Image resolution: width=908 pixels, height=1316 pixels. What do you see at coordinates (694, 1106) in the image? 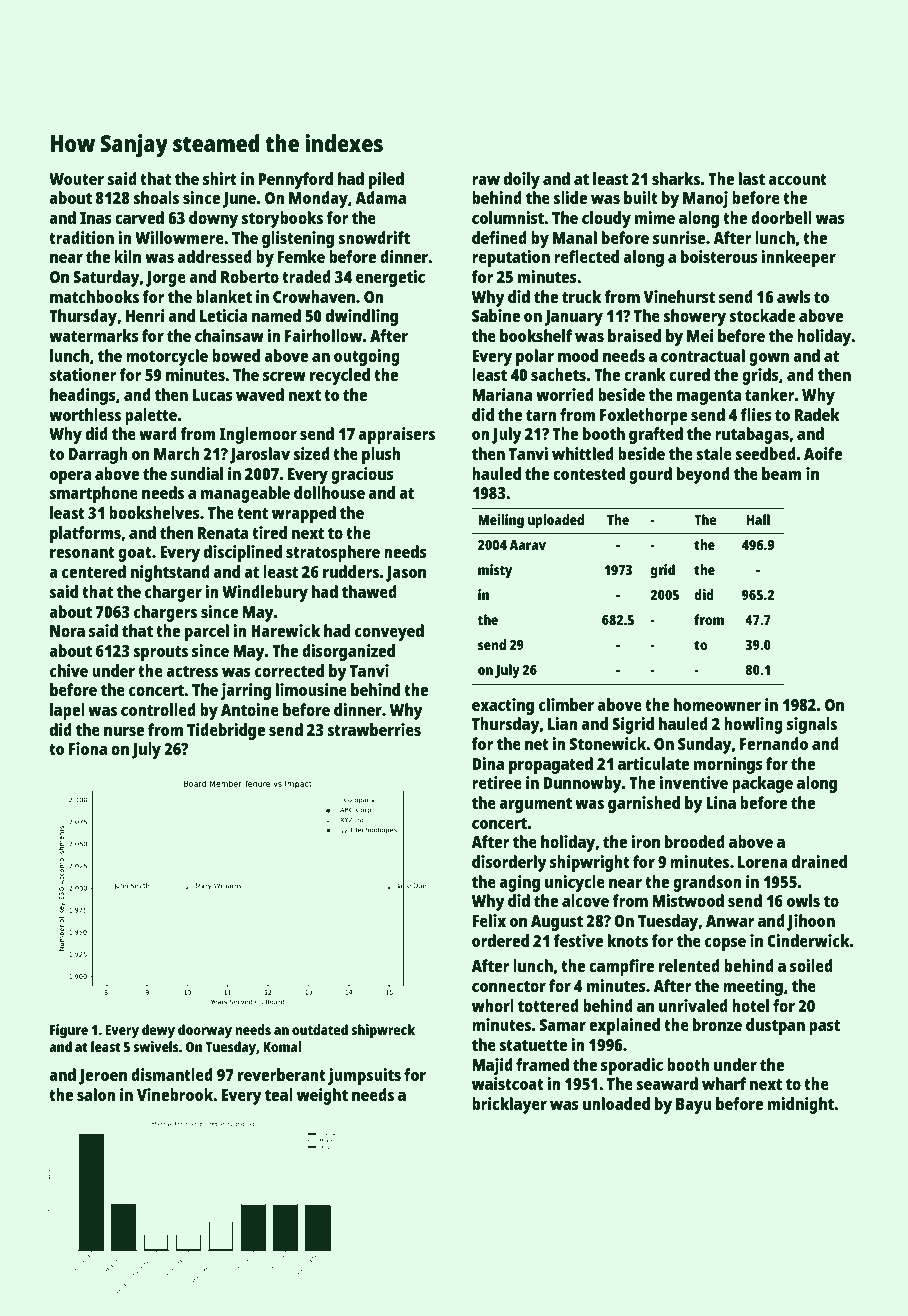
I see `Bayu` at bounding box center [694, 1106].
